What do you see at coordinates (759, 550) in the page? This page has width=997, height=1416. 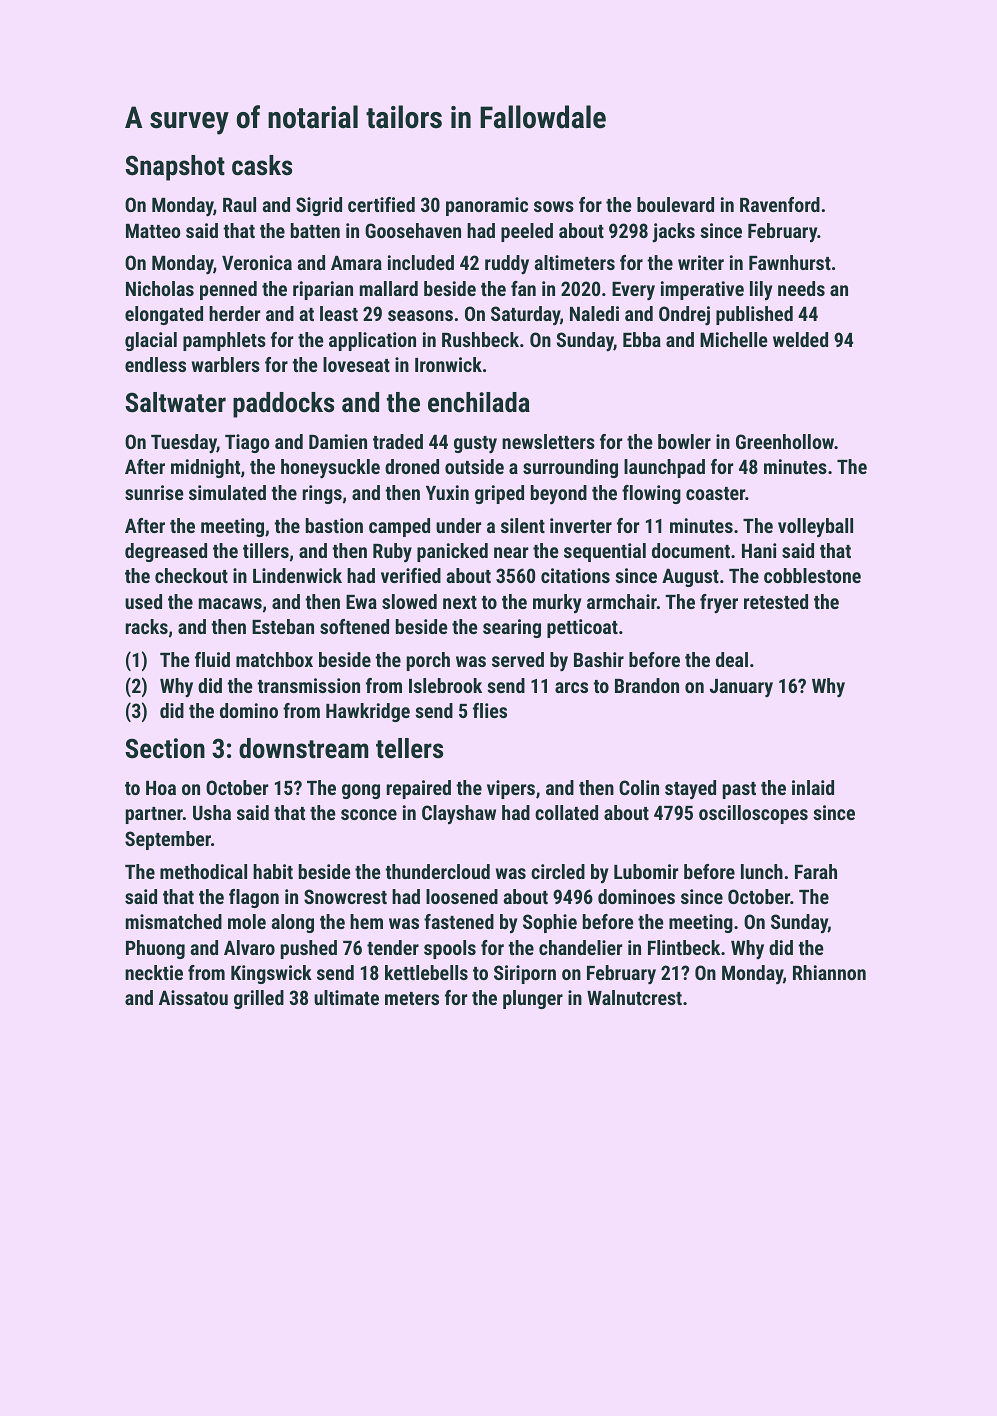 I see `Hani` at bounding box center [759, 550].
